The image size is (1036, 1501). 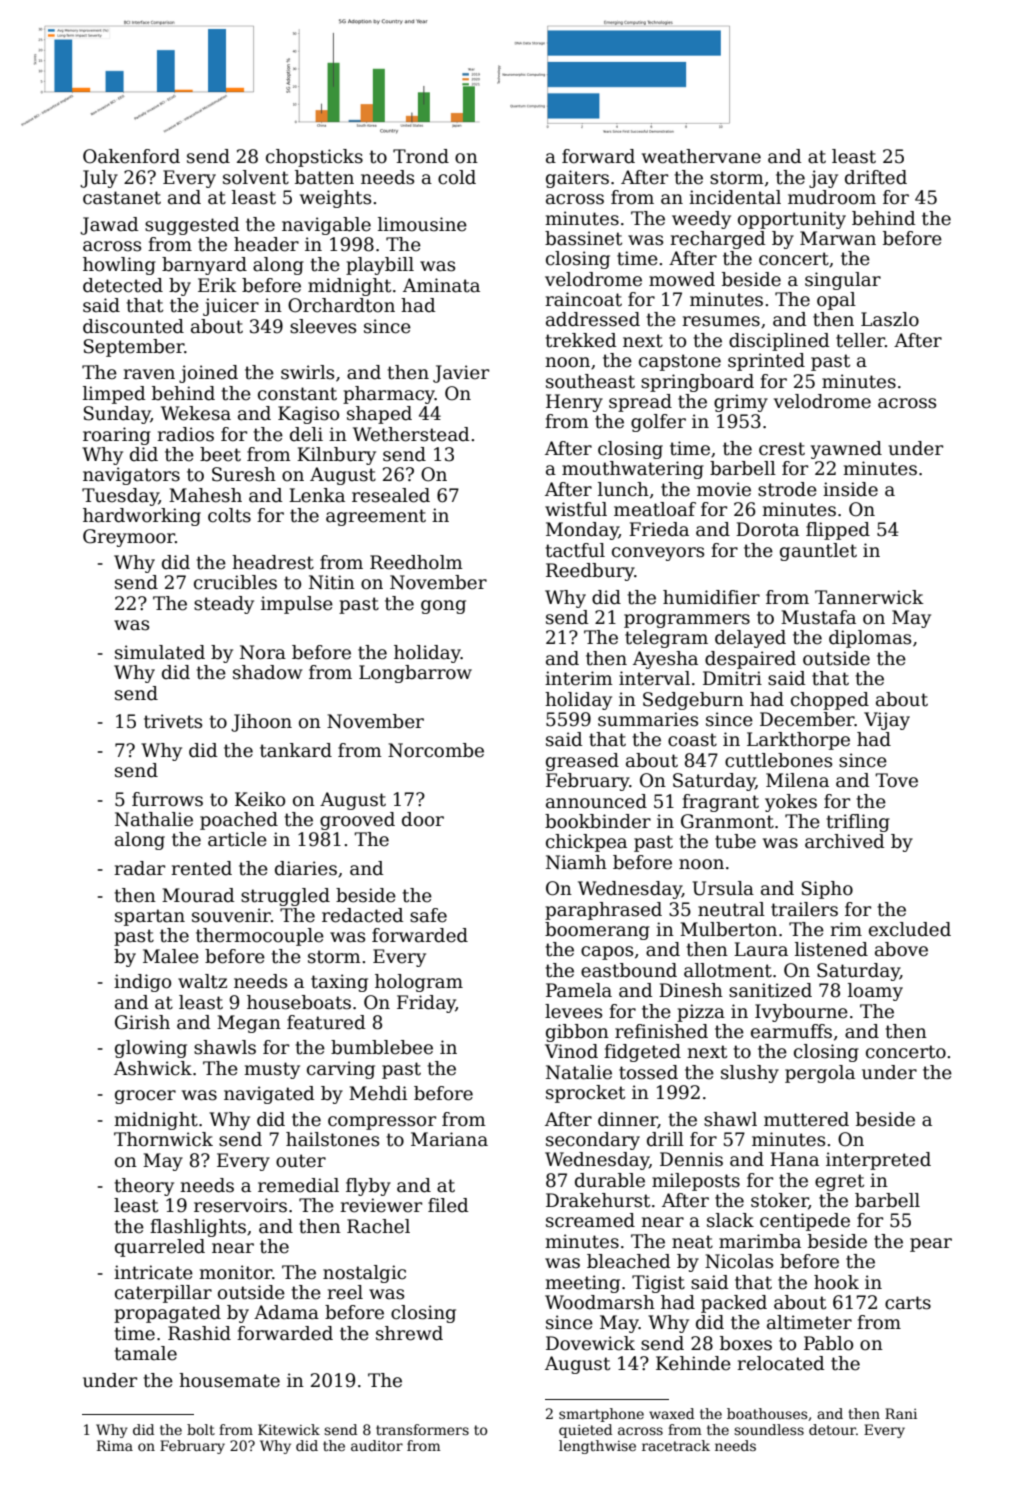 I want to click on meeting, so click(x=582, y=1284).
